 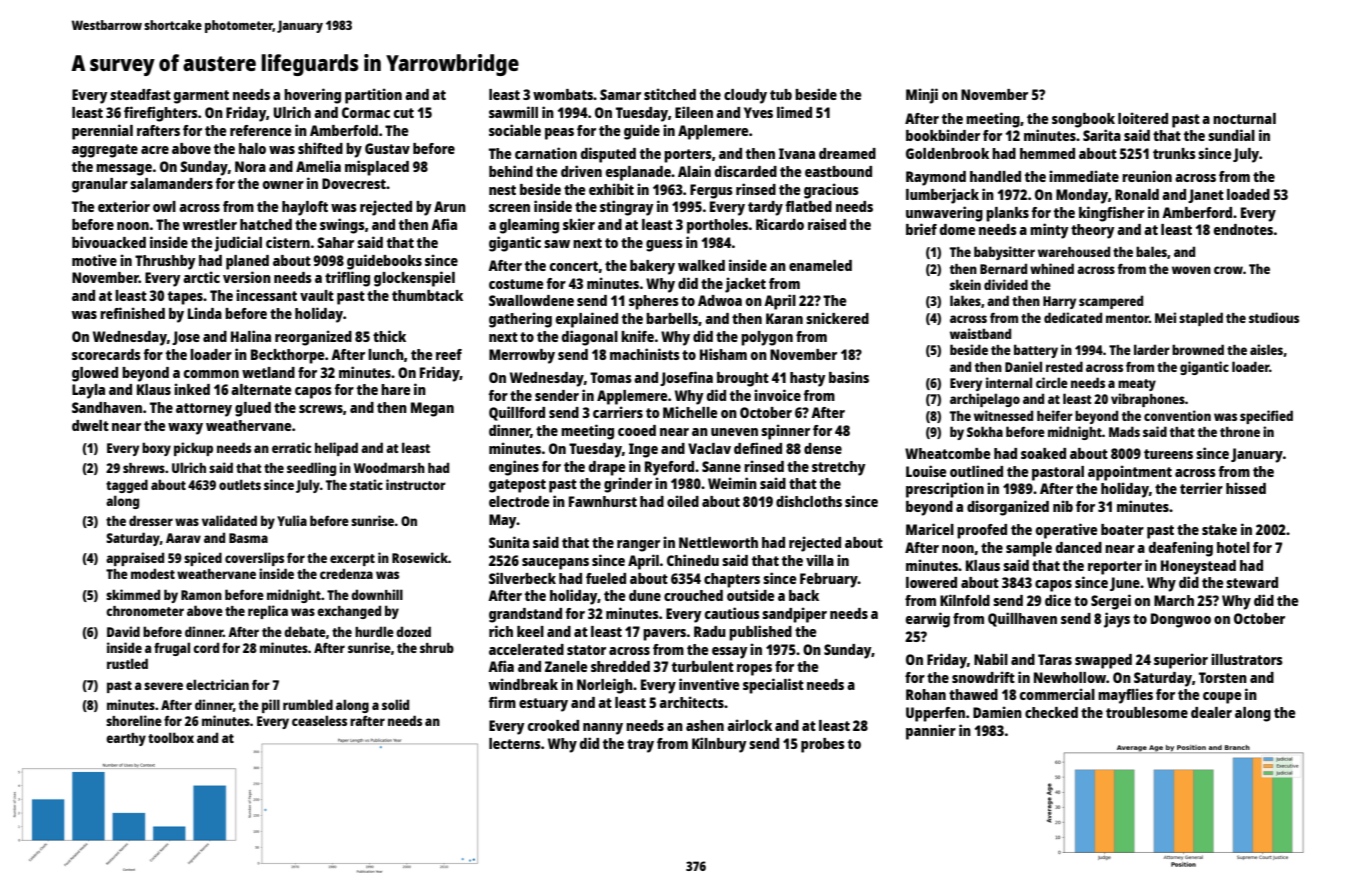 What do you see at coordinates (928, 620) in the screenshot?
I see `earwig` at bounding box center [928, 620].
